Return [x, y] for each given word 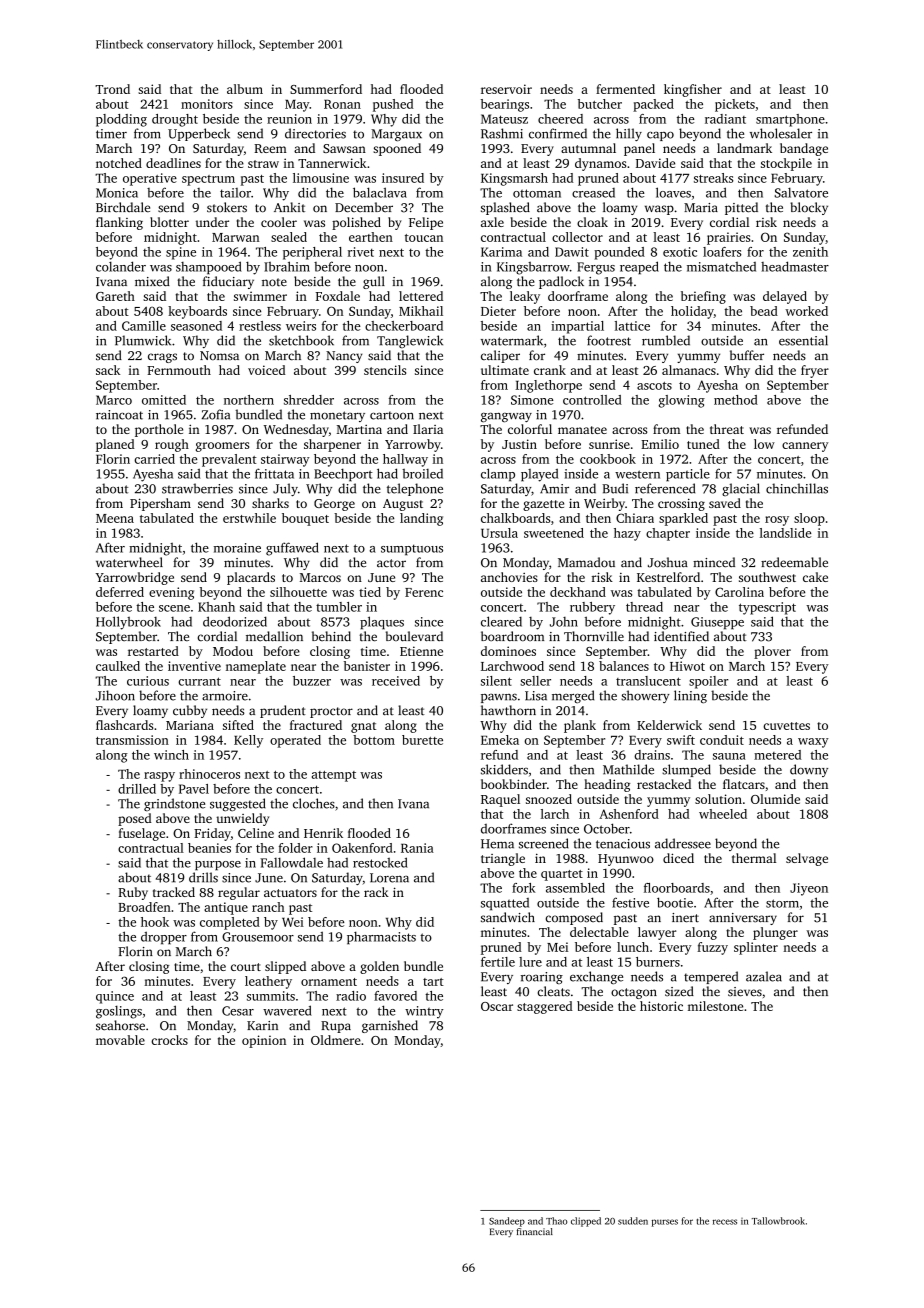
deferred [120, 592]
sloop [809, 519]
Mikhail [421, 311]
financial [535, 1231]
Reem [270, 148]
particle [688, 475]
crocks [169, 1040]
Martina [359, 429]
